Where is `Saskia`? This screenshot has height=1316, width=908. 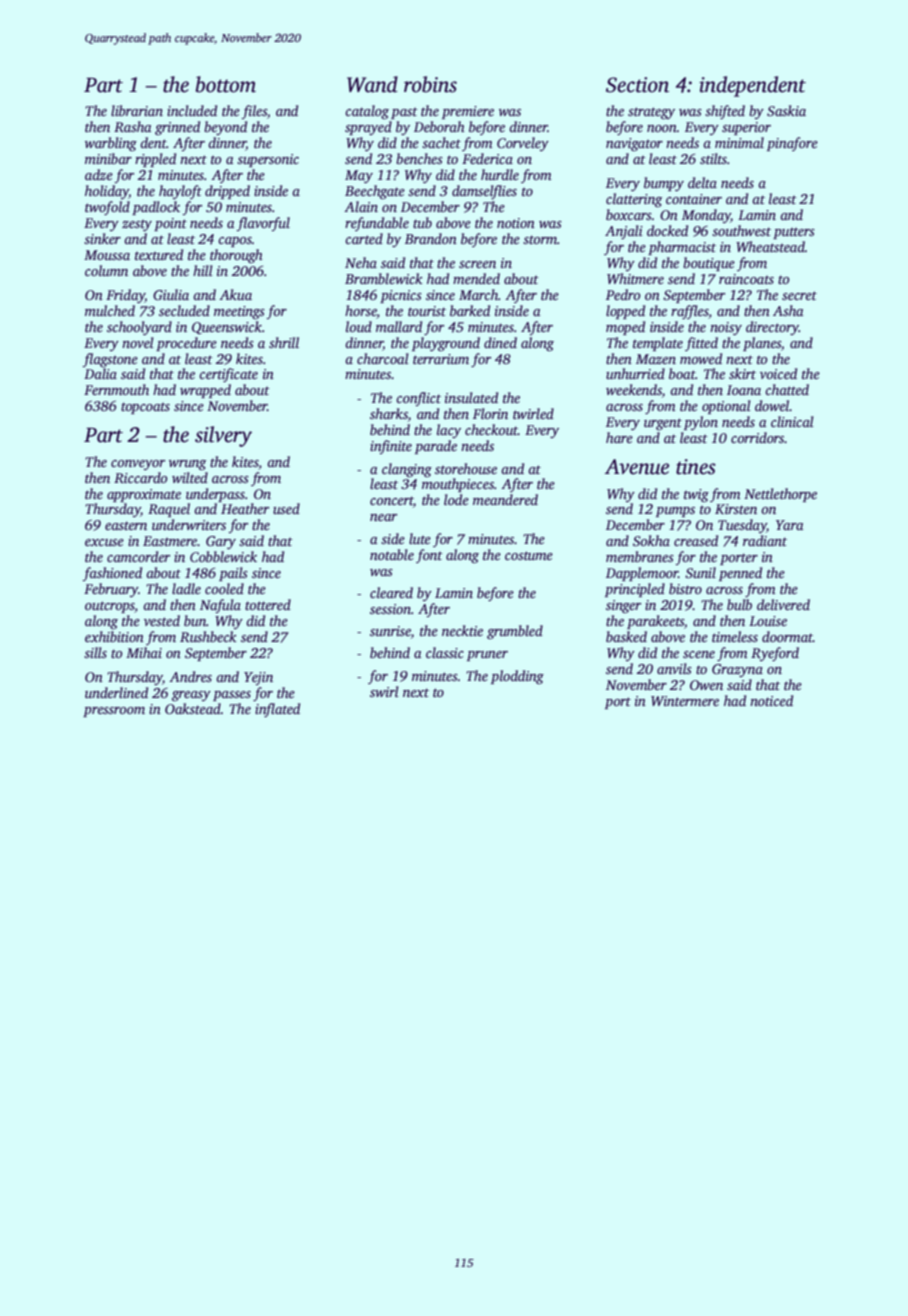 Saskia is located at coordinates (786, 110).
